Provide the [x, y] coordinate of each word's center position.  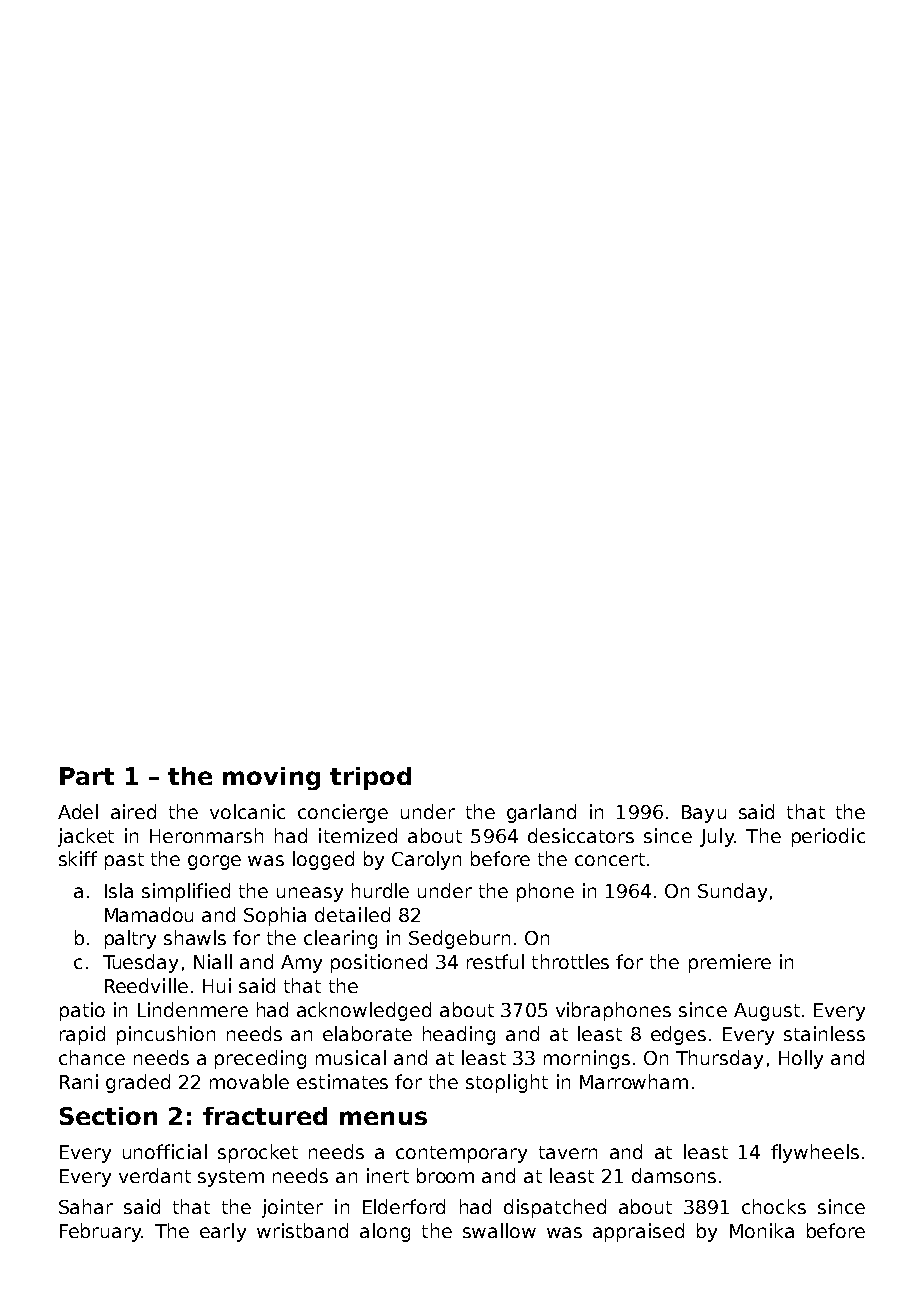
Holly [801, 1059]
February [100, 1232]
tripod [370, 778]
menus [383, 1118]
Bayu [704, 814]
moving [271, 778]
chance [92, 1057]
